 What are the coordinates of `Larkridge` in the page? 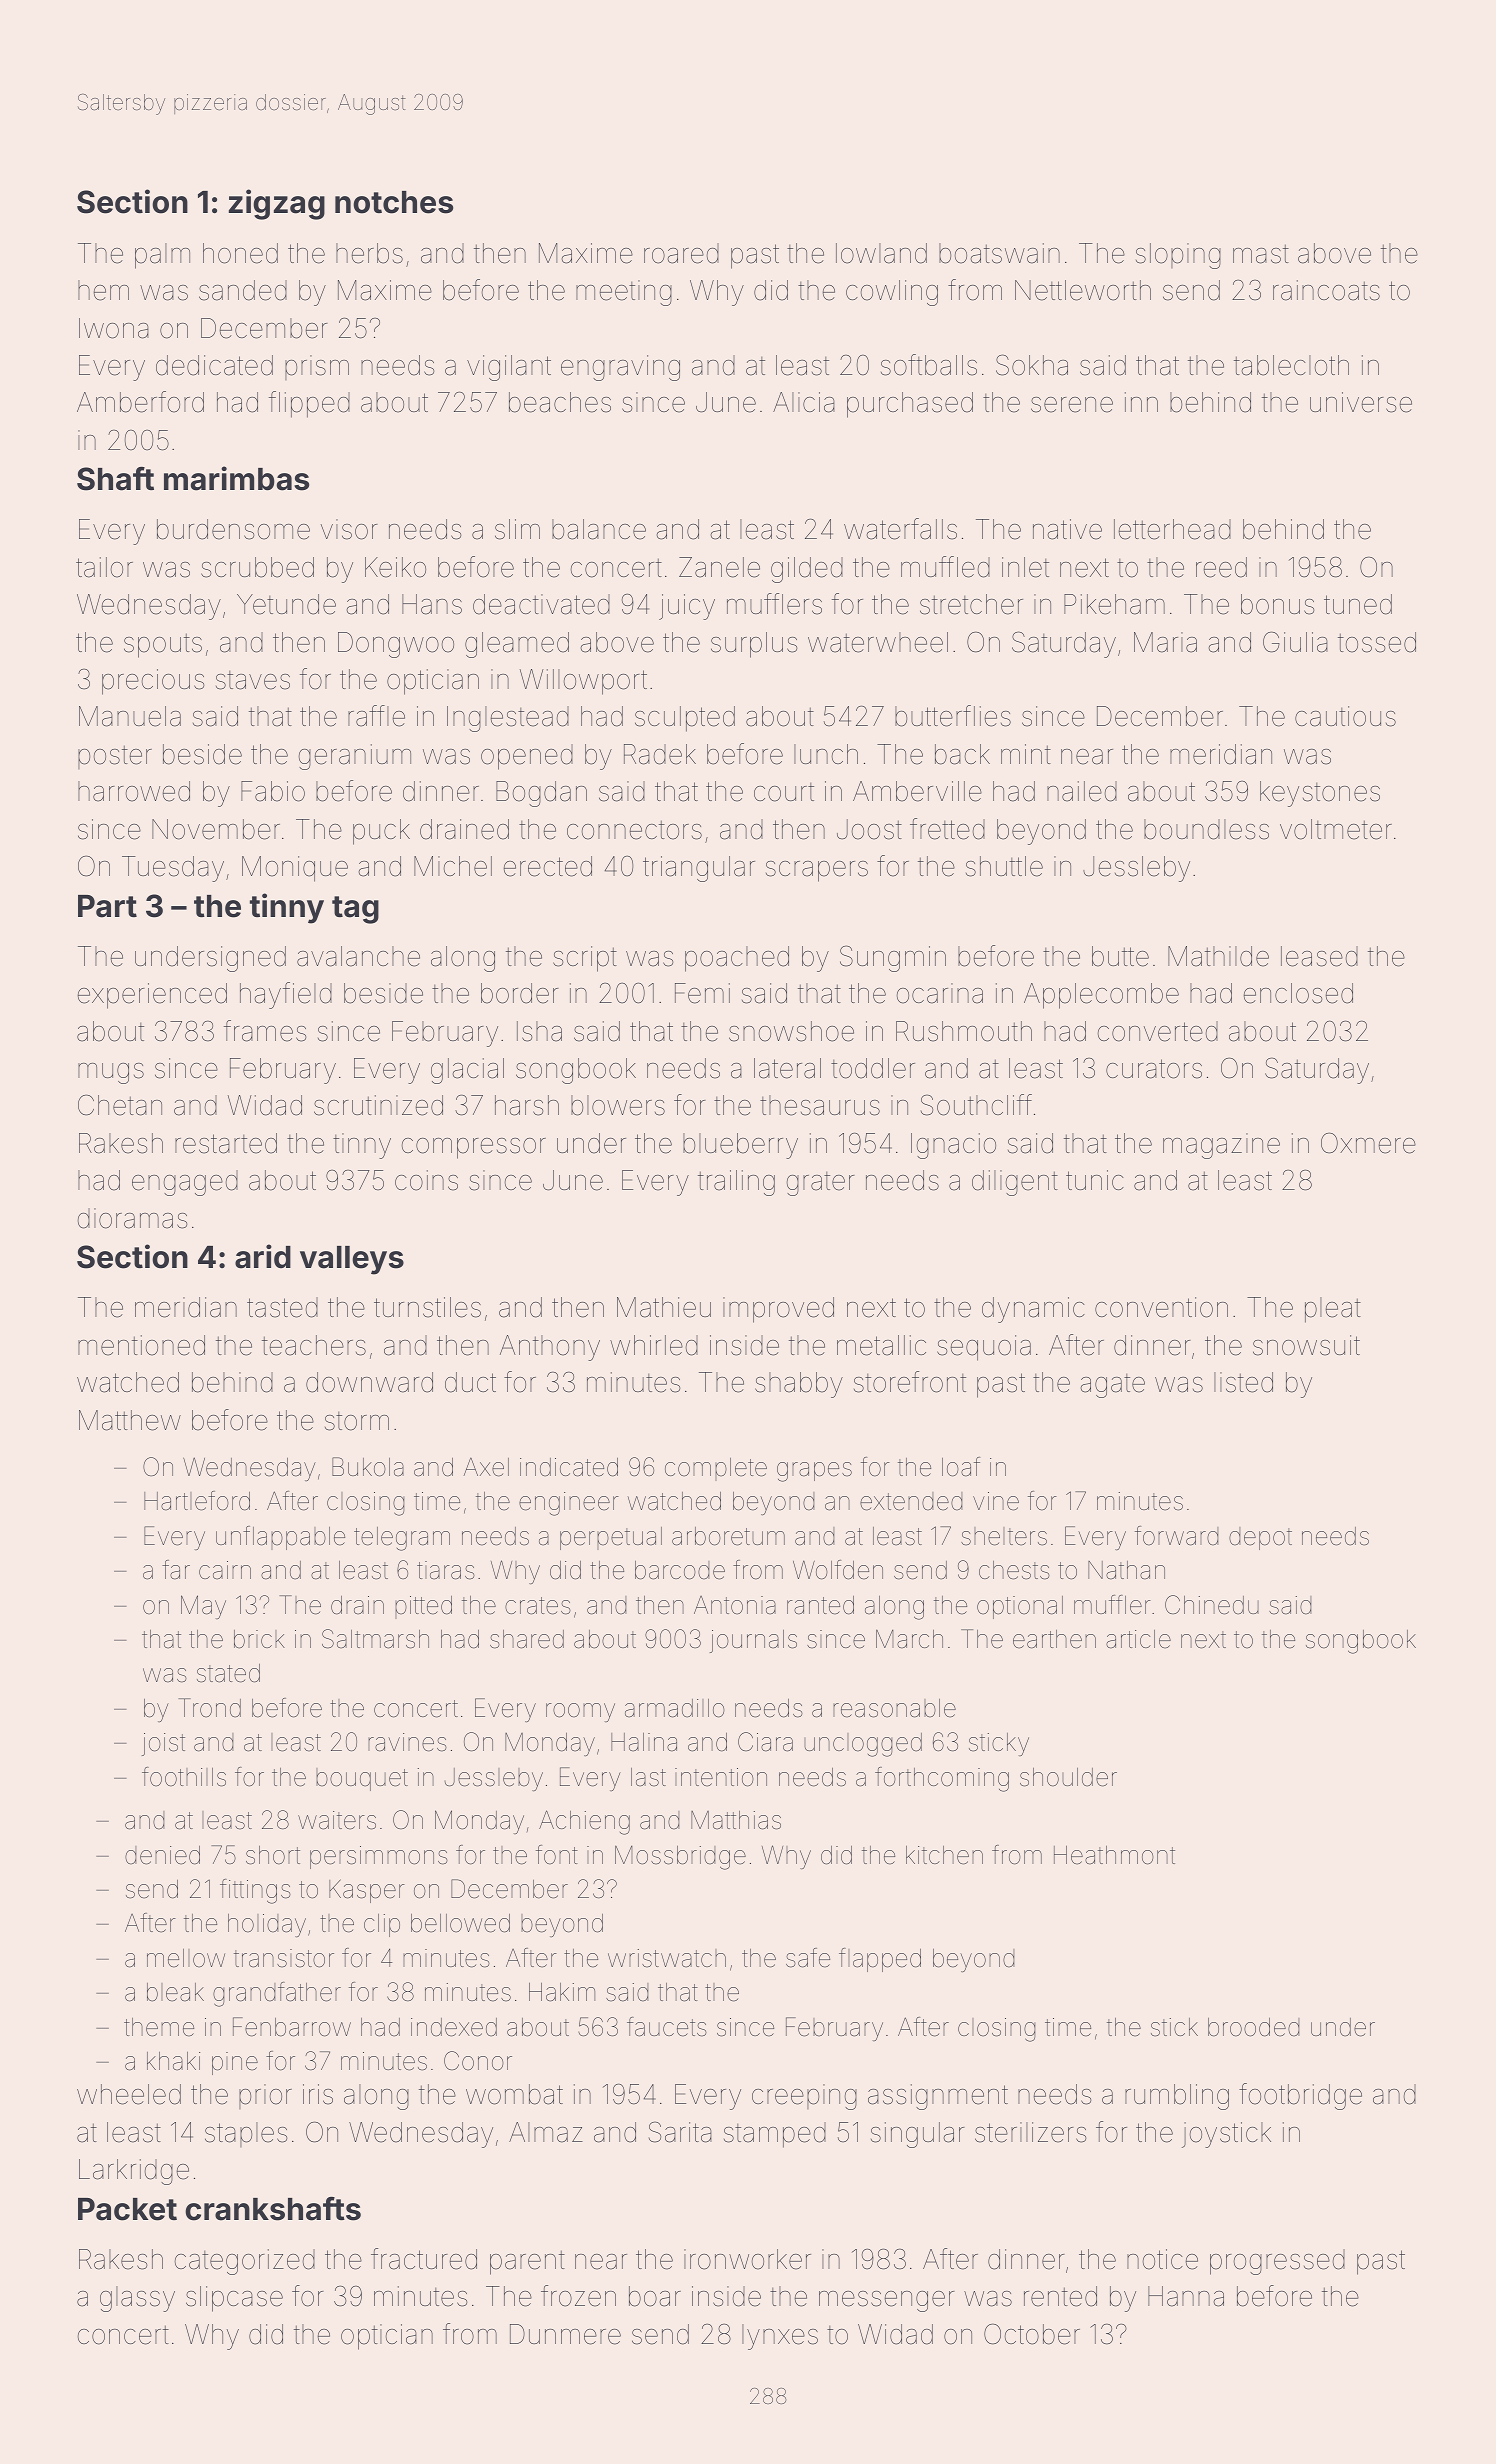 It's located at (134, 2172).
